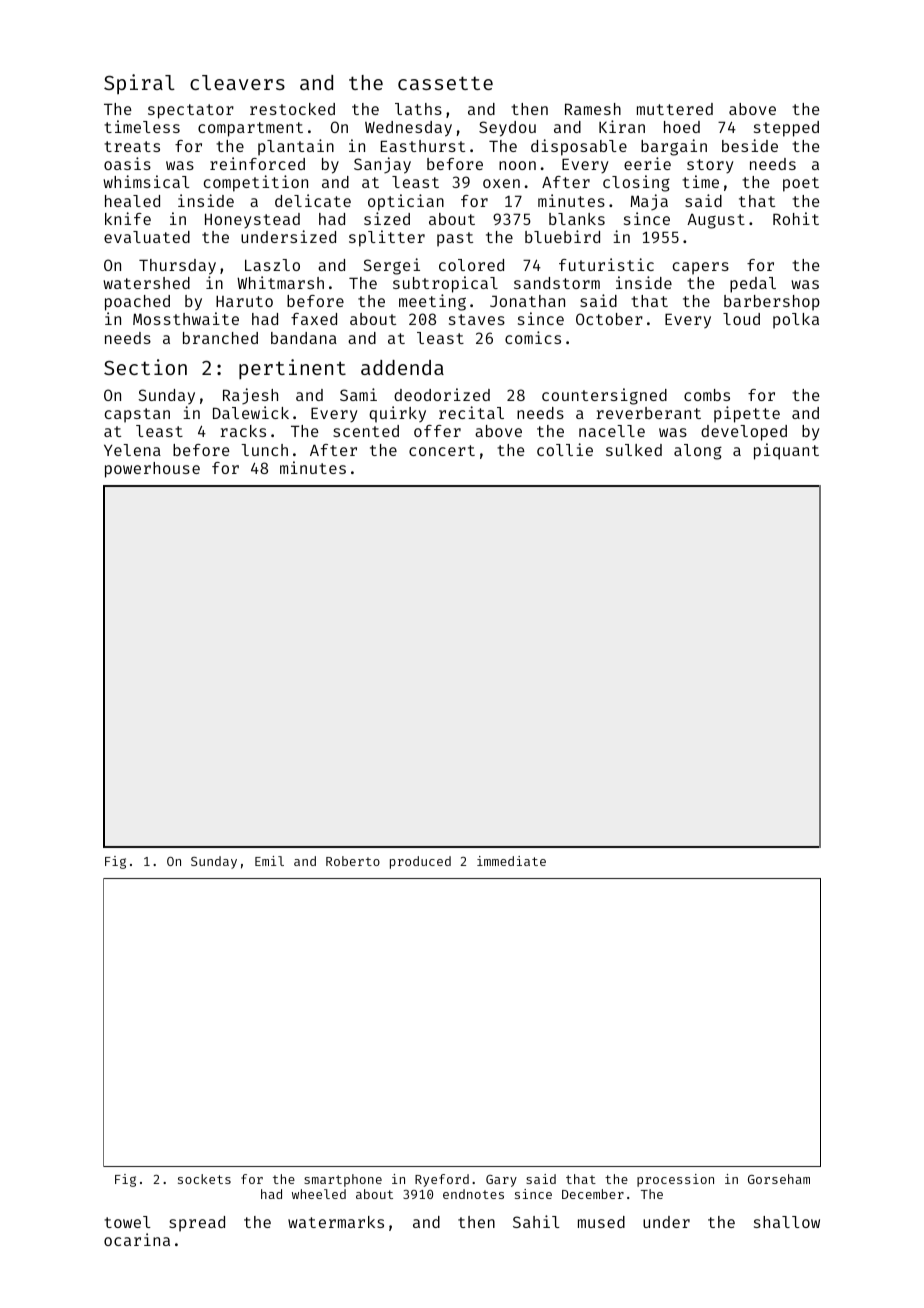  What do you see at coordinates (237, 82) in the document?
I see `cleavers` at bounding box center [237, 82].
